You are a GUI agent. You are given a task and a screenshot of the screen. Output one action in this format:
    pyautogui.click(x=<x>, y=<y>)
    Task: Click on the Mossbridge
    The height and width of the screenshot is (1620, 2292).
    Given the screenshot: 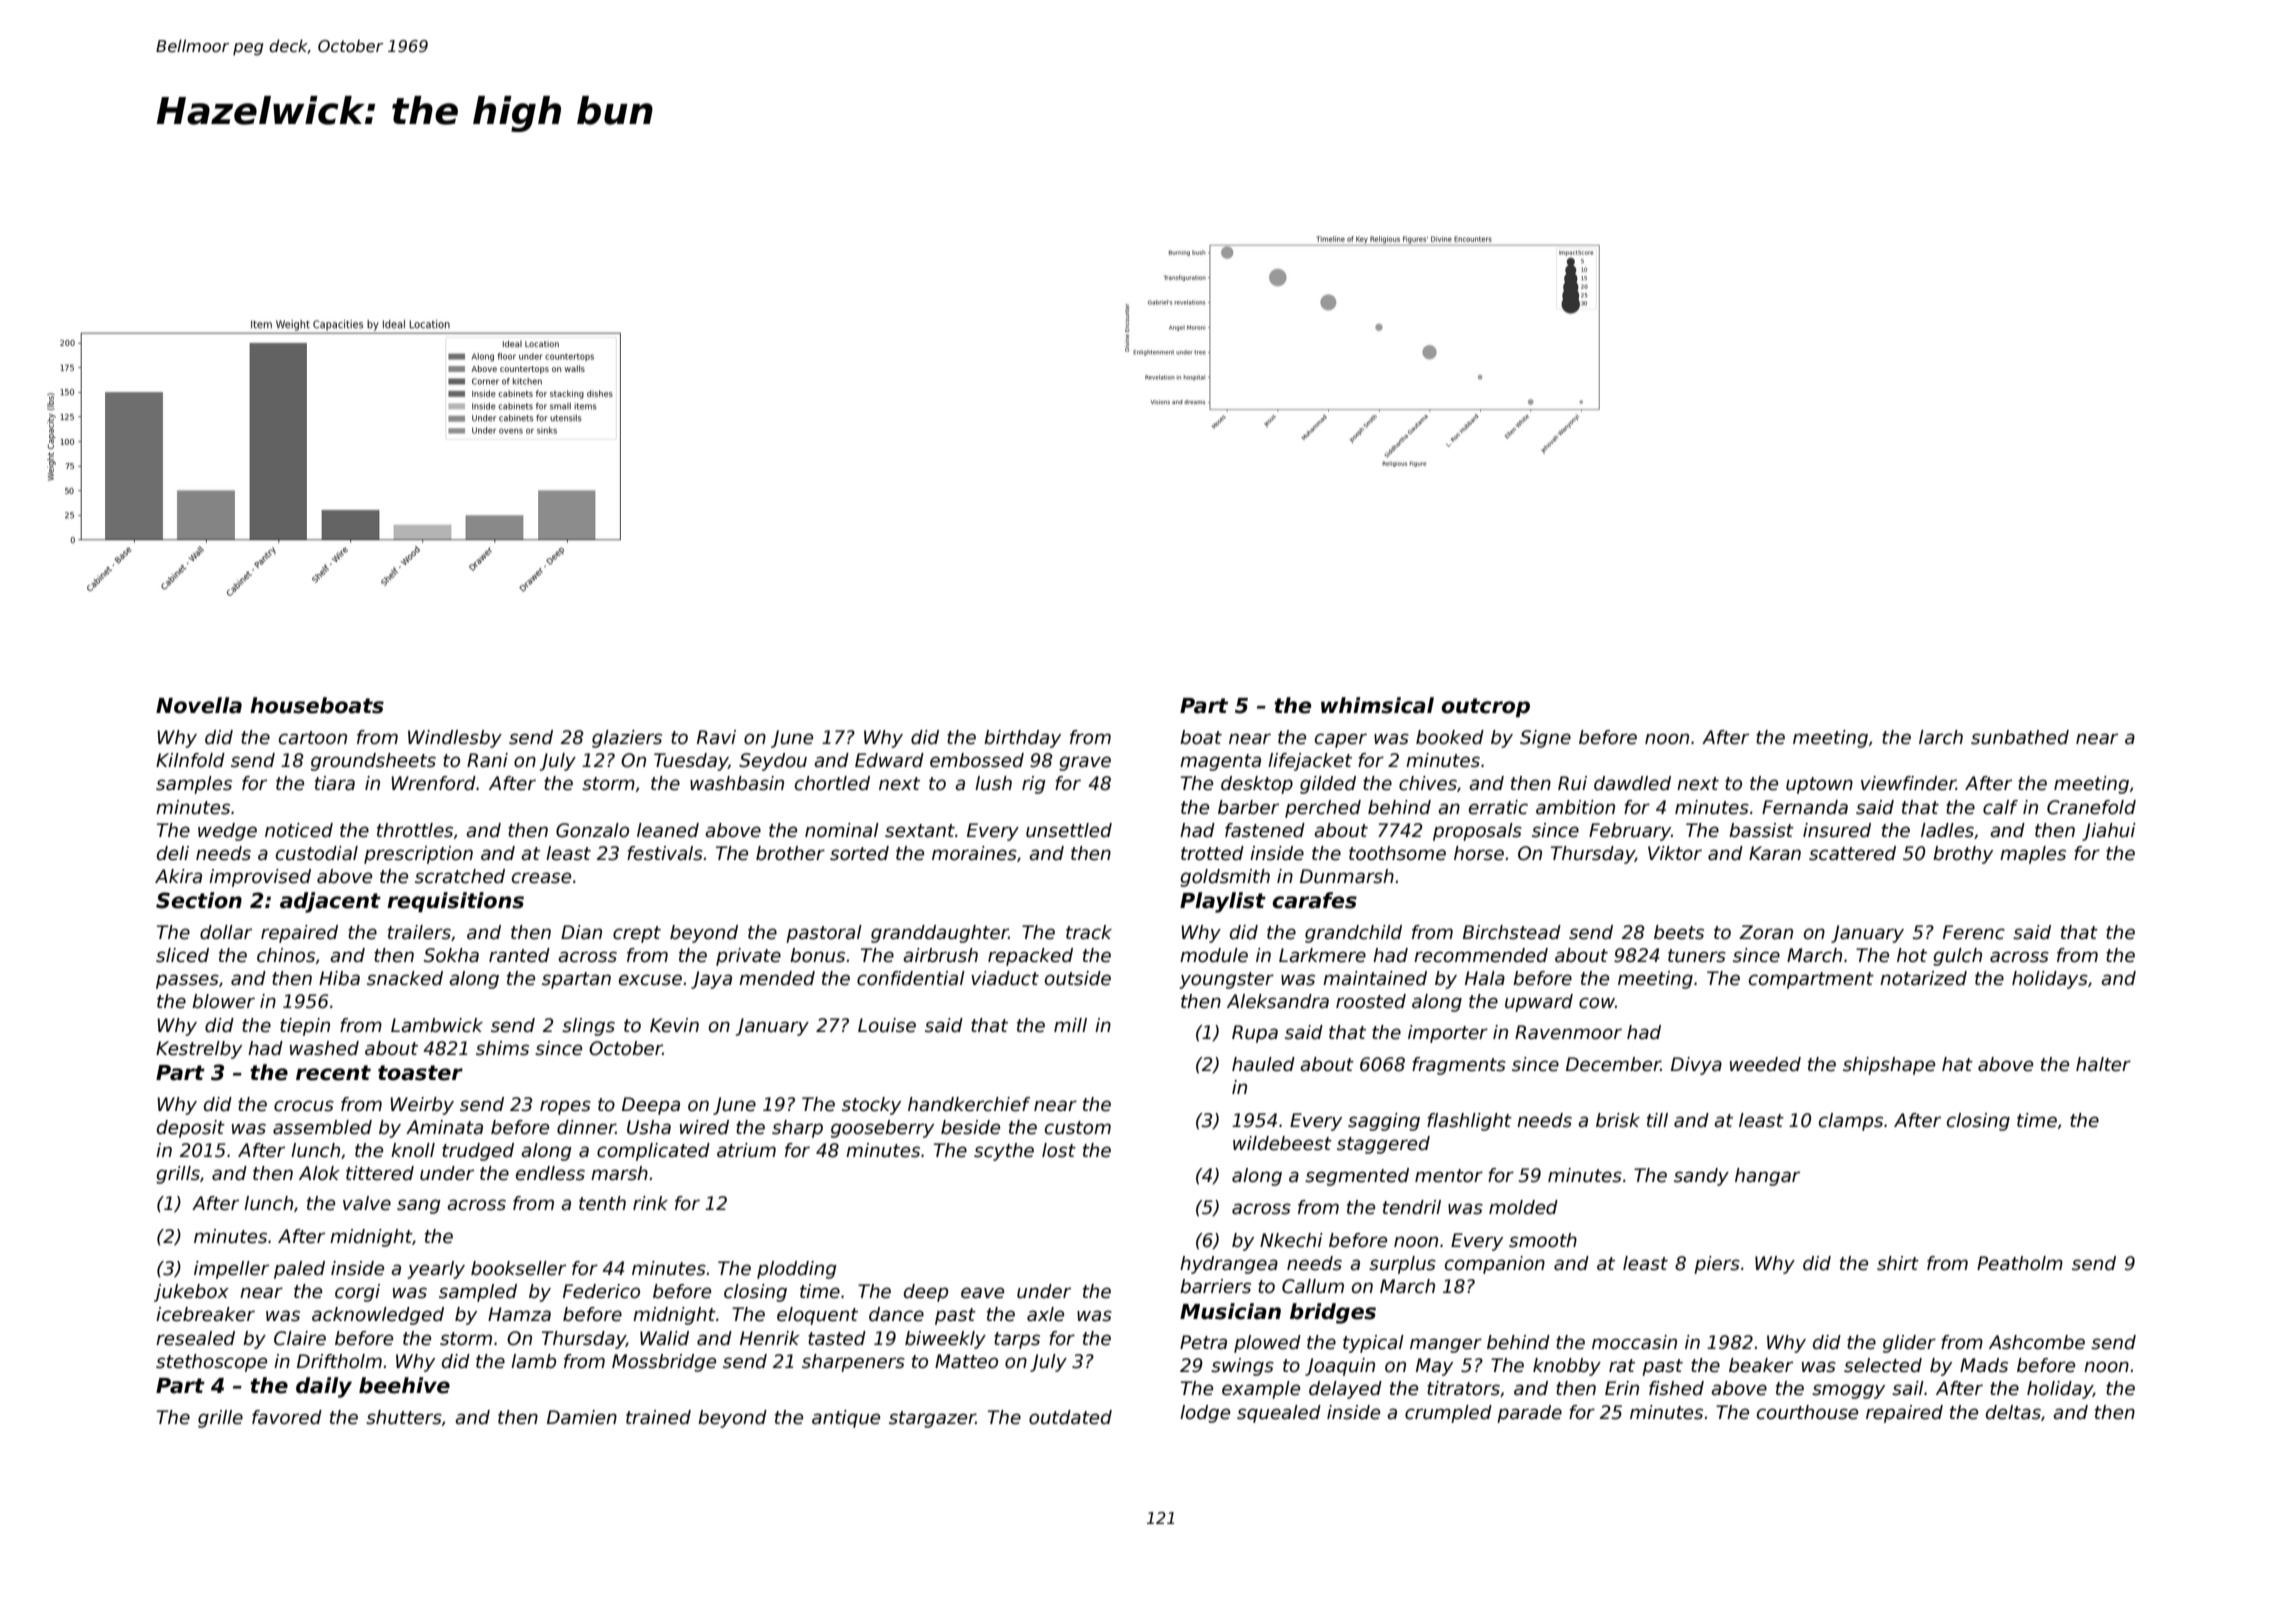 What is the action you would take?
    pyautogui.click(x=664, y=1363)
